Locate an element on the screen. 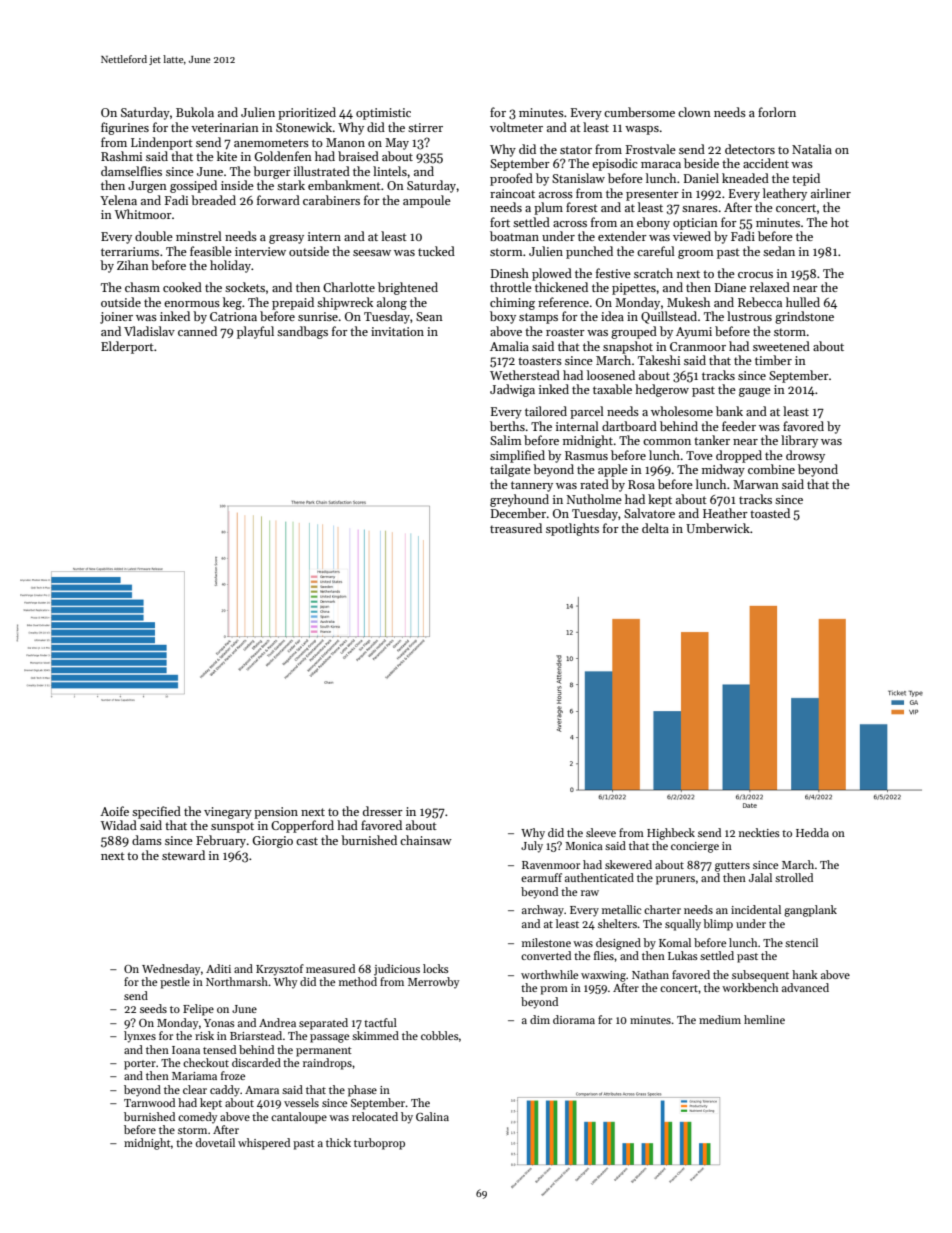 This screenshot has height=1233, width=952. dresser is located at coordinates (383, 811).
